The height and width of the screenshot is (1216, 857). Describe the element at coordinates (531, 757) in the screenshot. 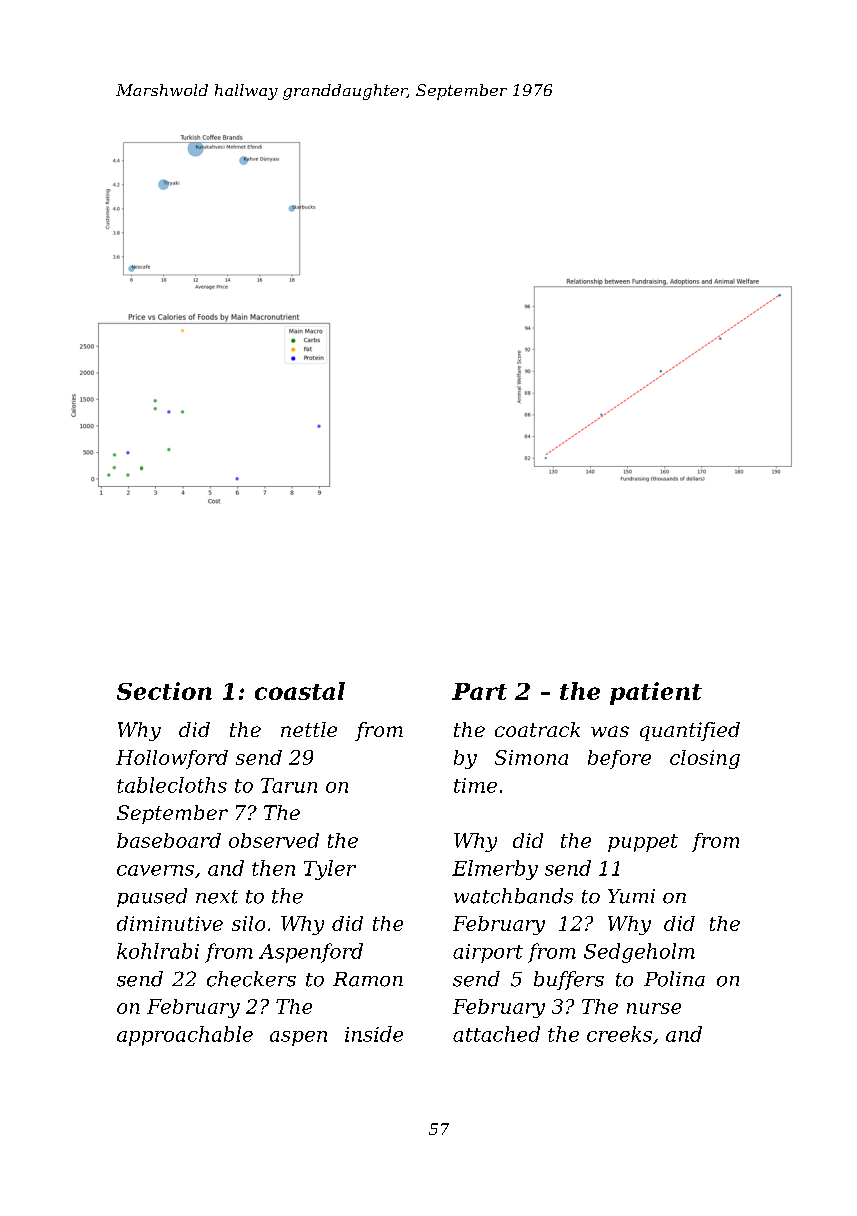

I see `Simona` at that location.
